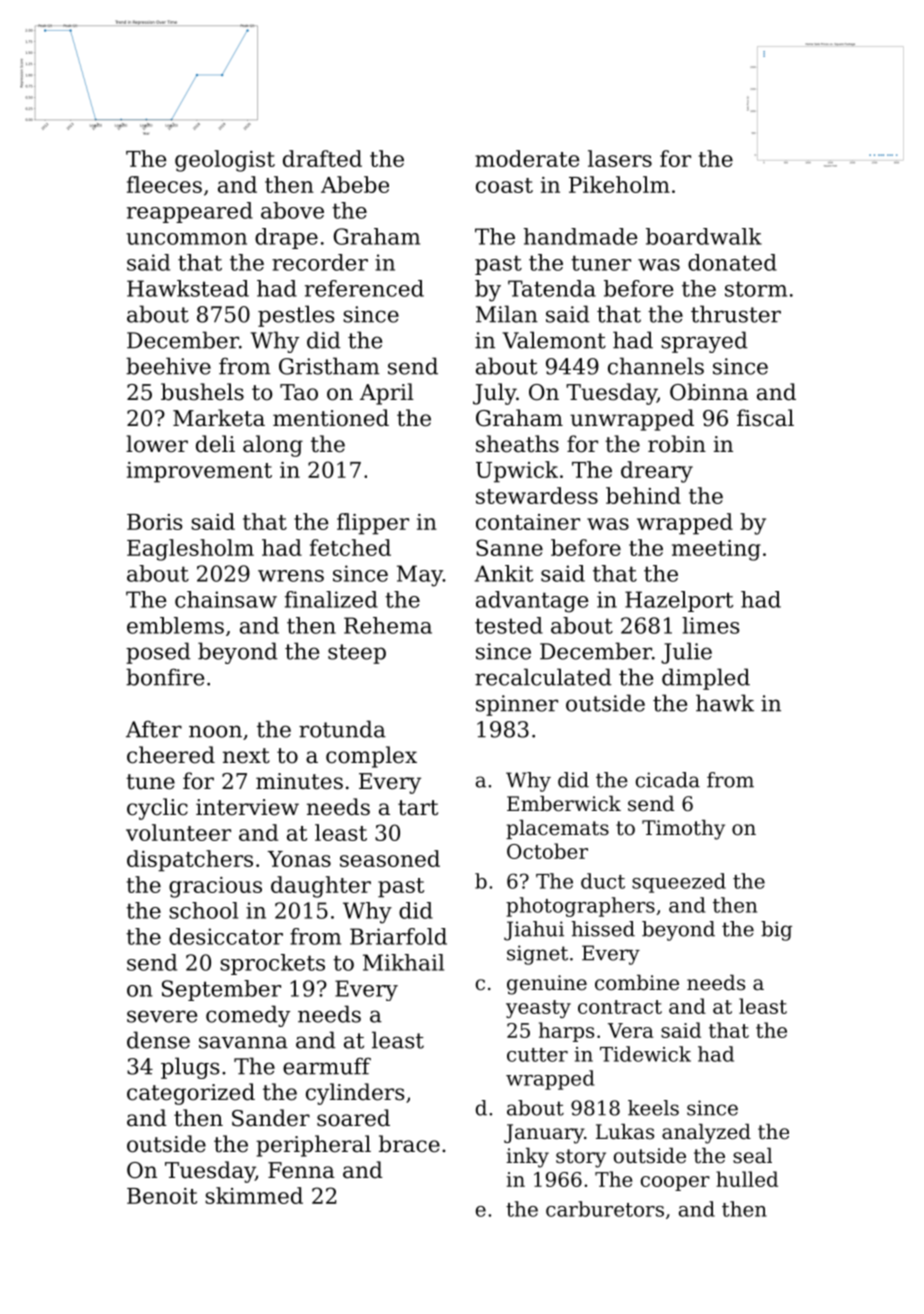 The image size is (924, 1314). What do you see at coordinates (554, 340) in the image?
I see `Valemont` at bounding box center [554, 340].
